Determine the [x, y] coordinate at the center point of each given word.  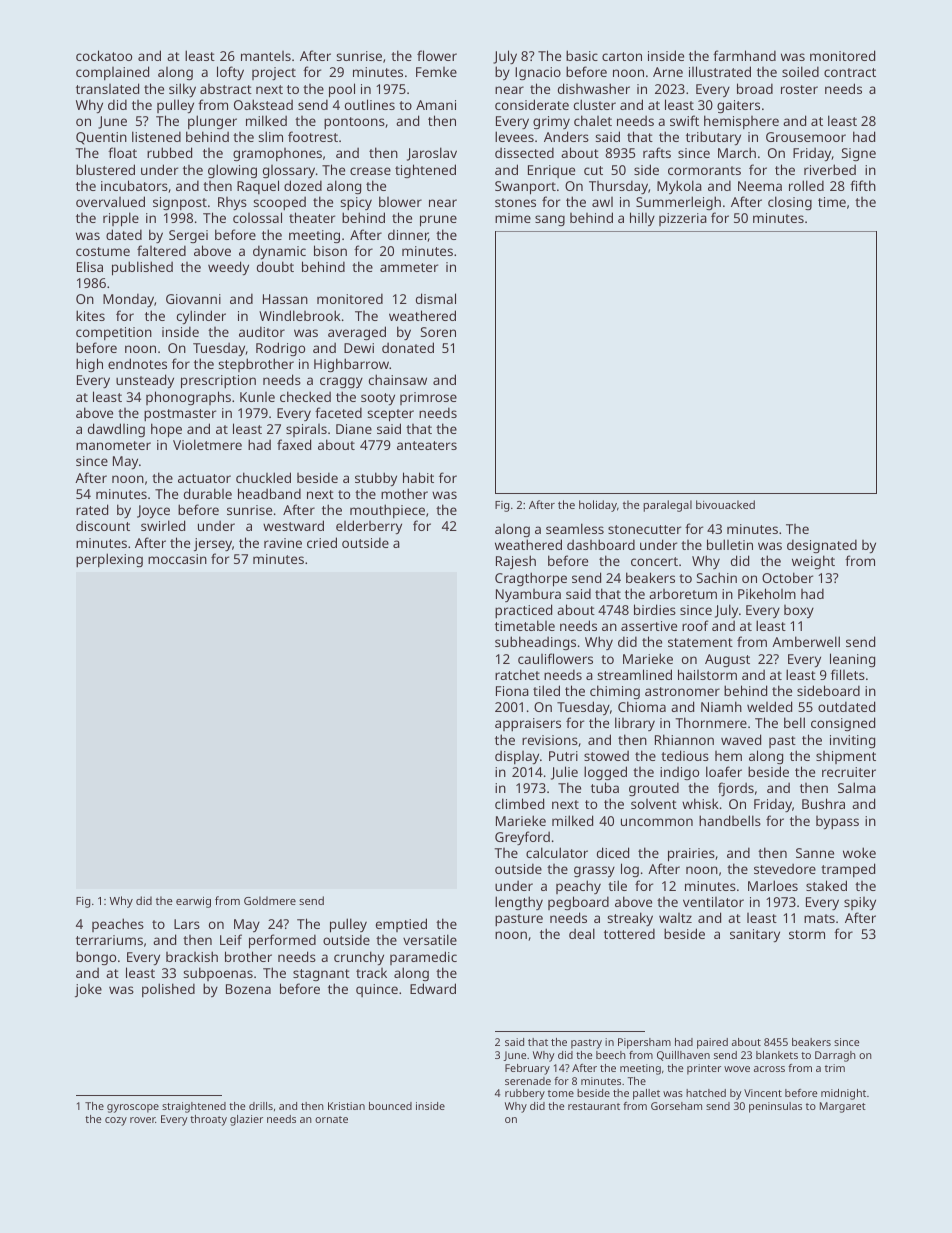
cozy [116, 1121]
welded [769, 706]
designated [822, 546]
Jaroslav [432, 154]
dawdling [116, 430]
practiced [523, 611]
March [737, 152]
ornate [331, 1119]
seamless [575, 528]
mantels [266, 56]
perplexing [109, 560]
